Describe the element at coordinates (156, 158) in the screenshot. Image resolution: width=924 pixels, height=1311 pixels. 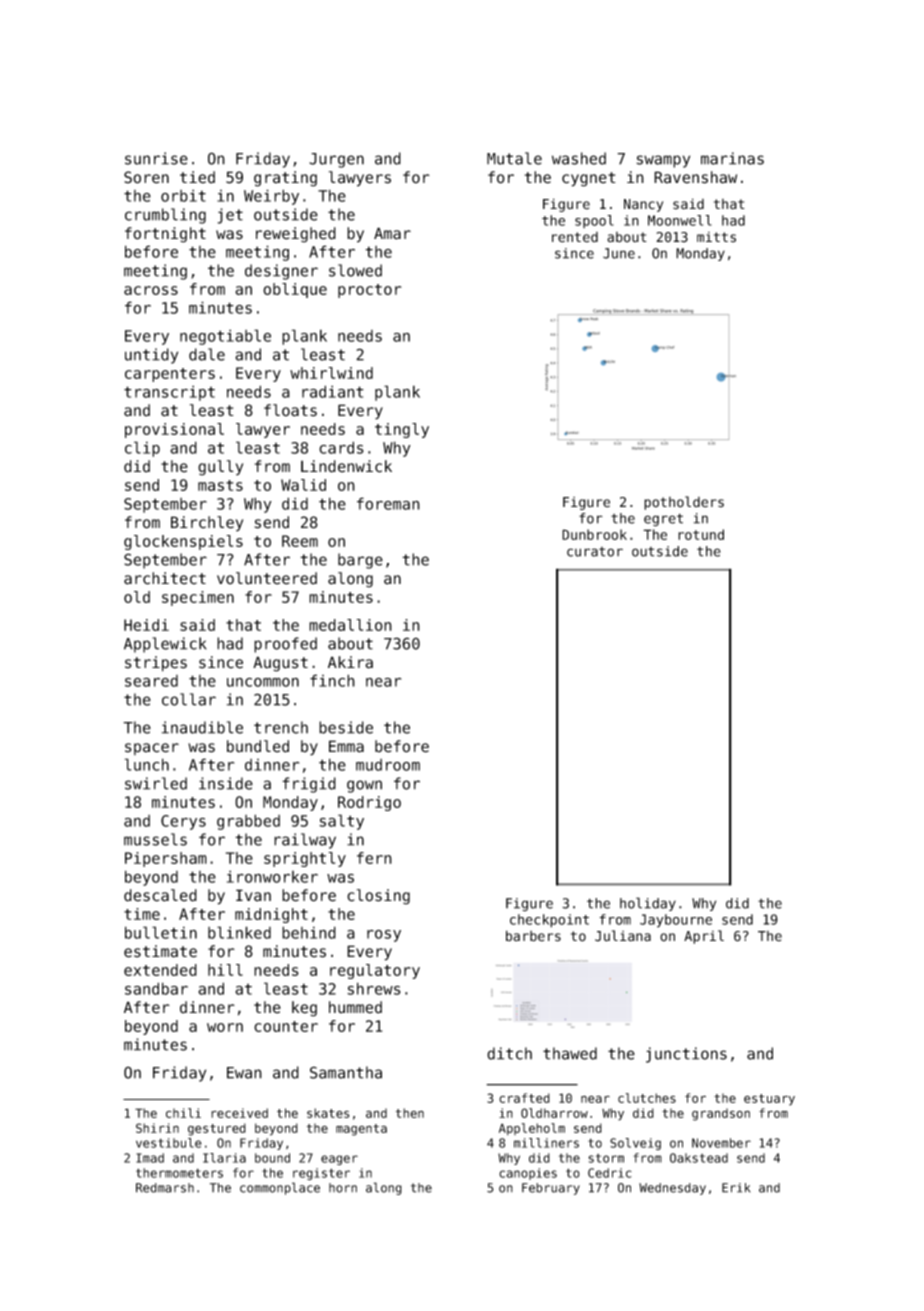
I see `sunrise` at that location.
